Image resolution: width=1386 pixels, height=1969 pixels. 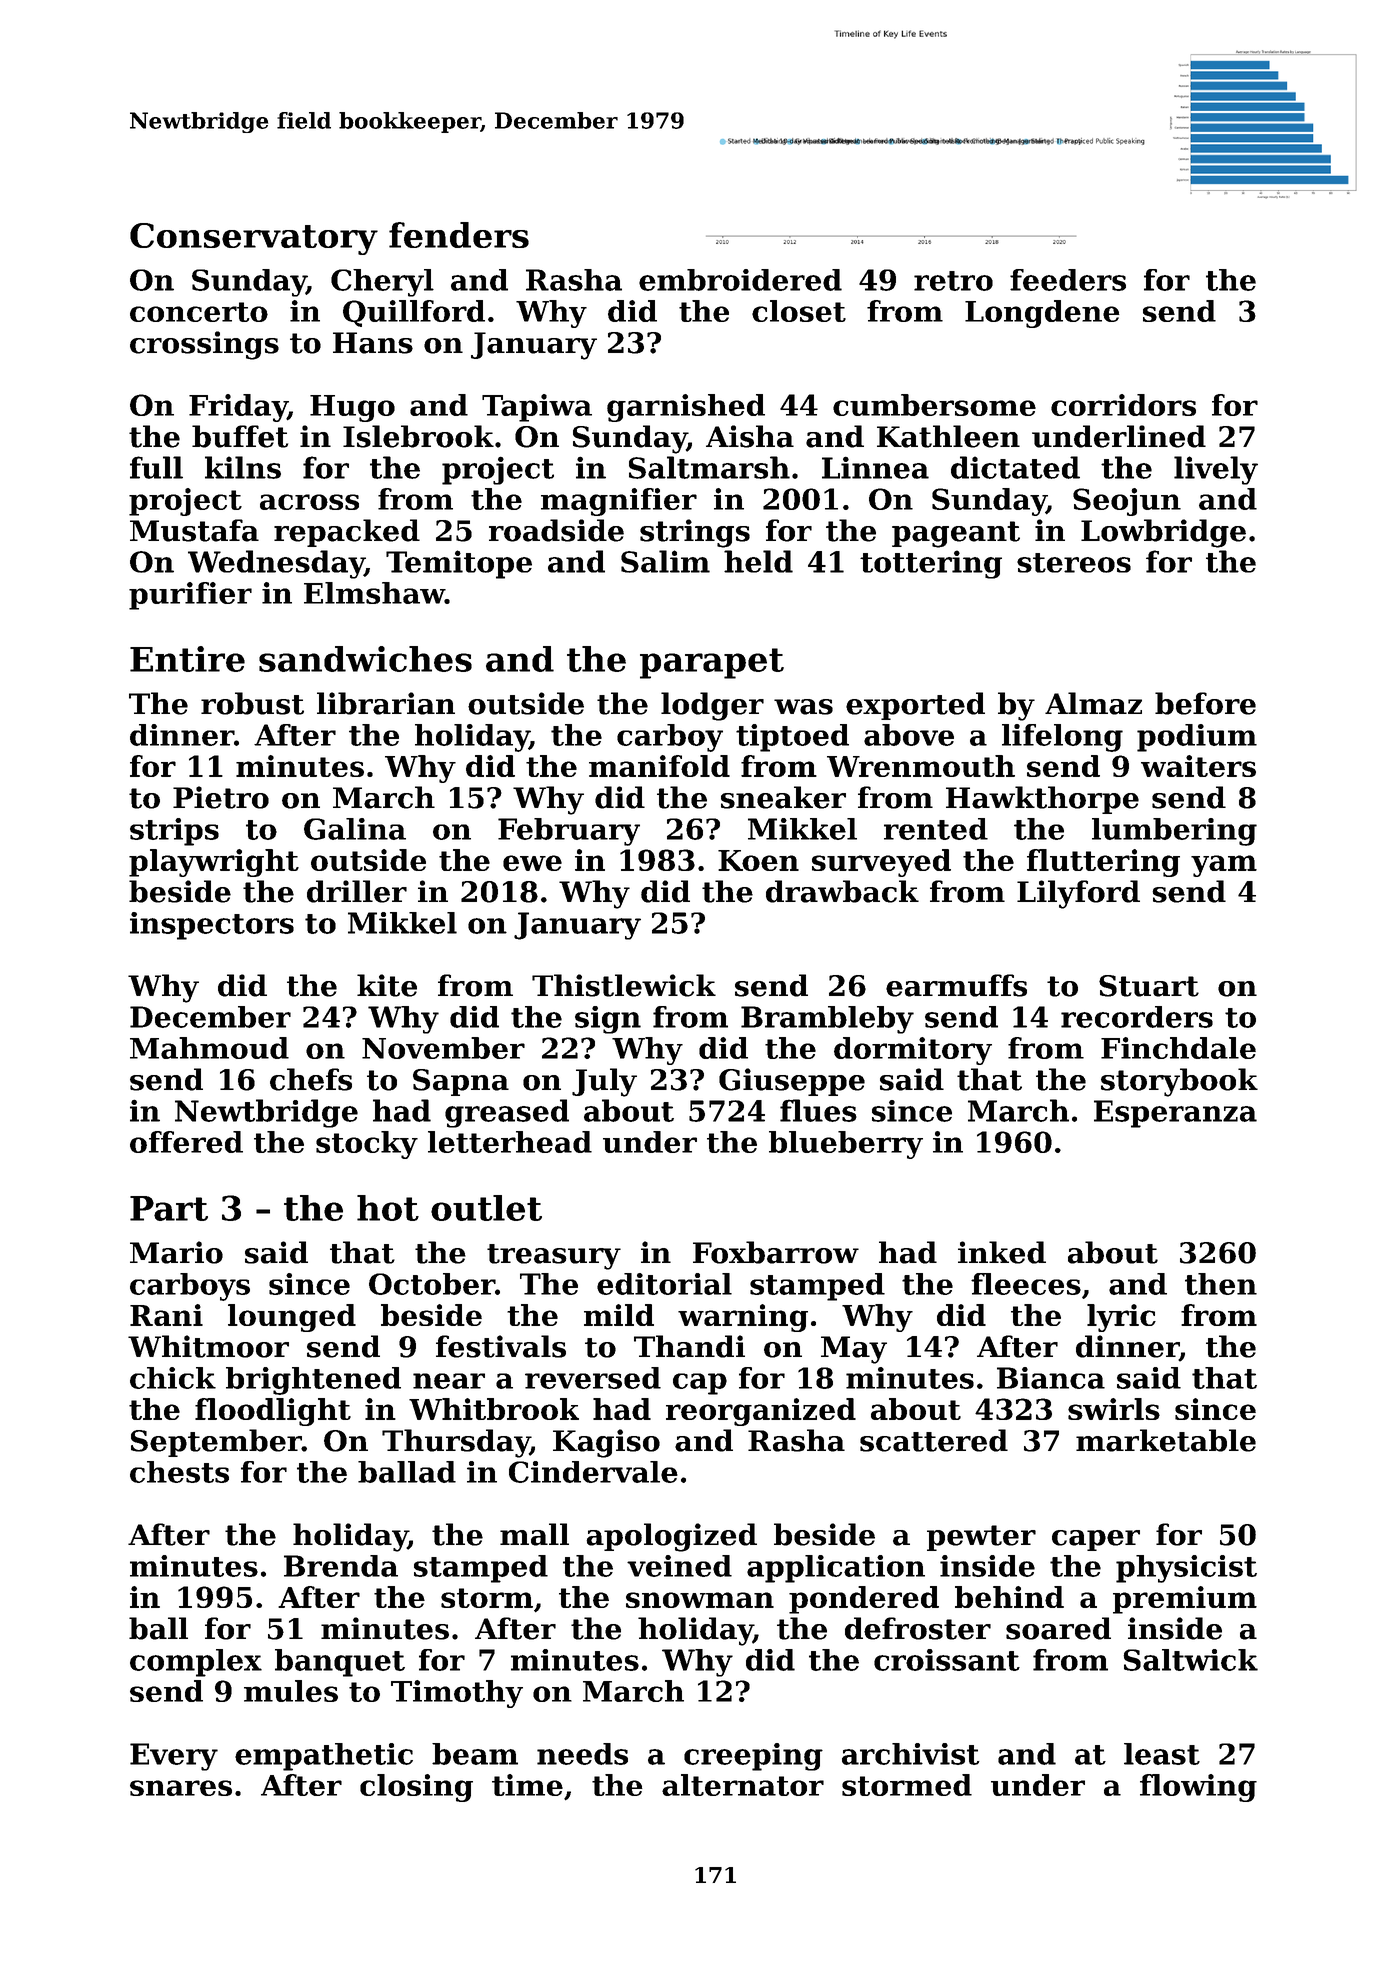 I want to click on mall, so click(x=534, y=1534).
